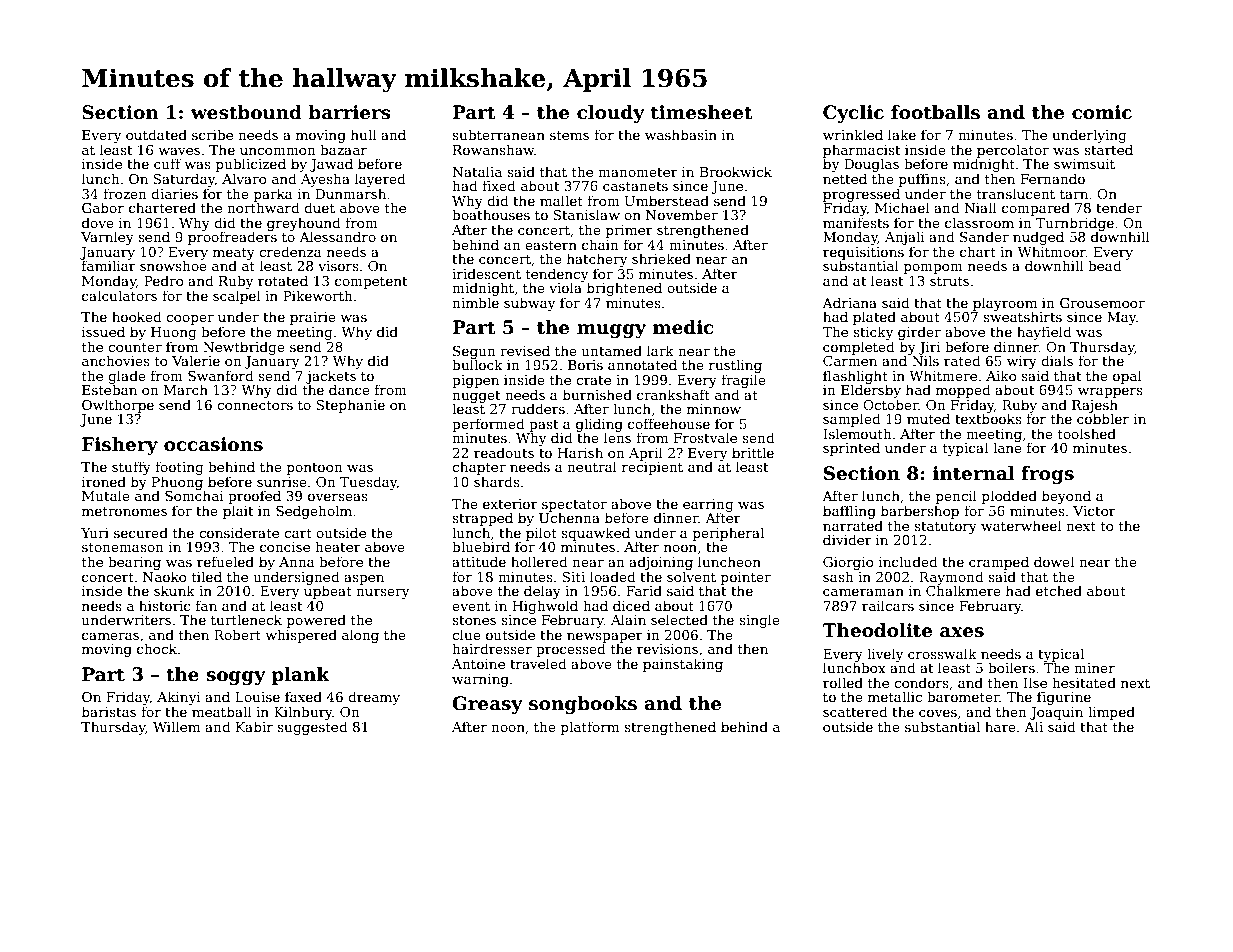 The width and height of the screenshot is (1233, 952). Describe the element at coordinates (590, 728) in the screenshot. I see `platform` at that location.
